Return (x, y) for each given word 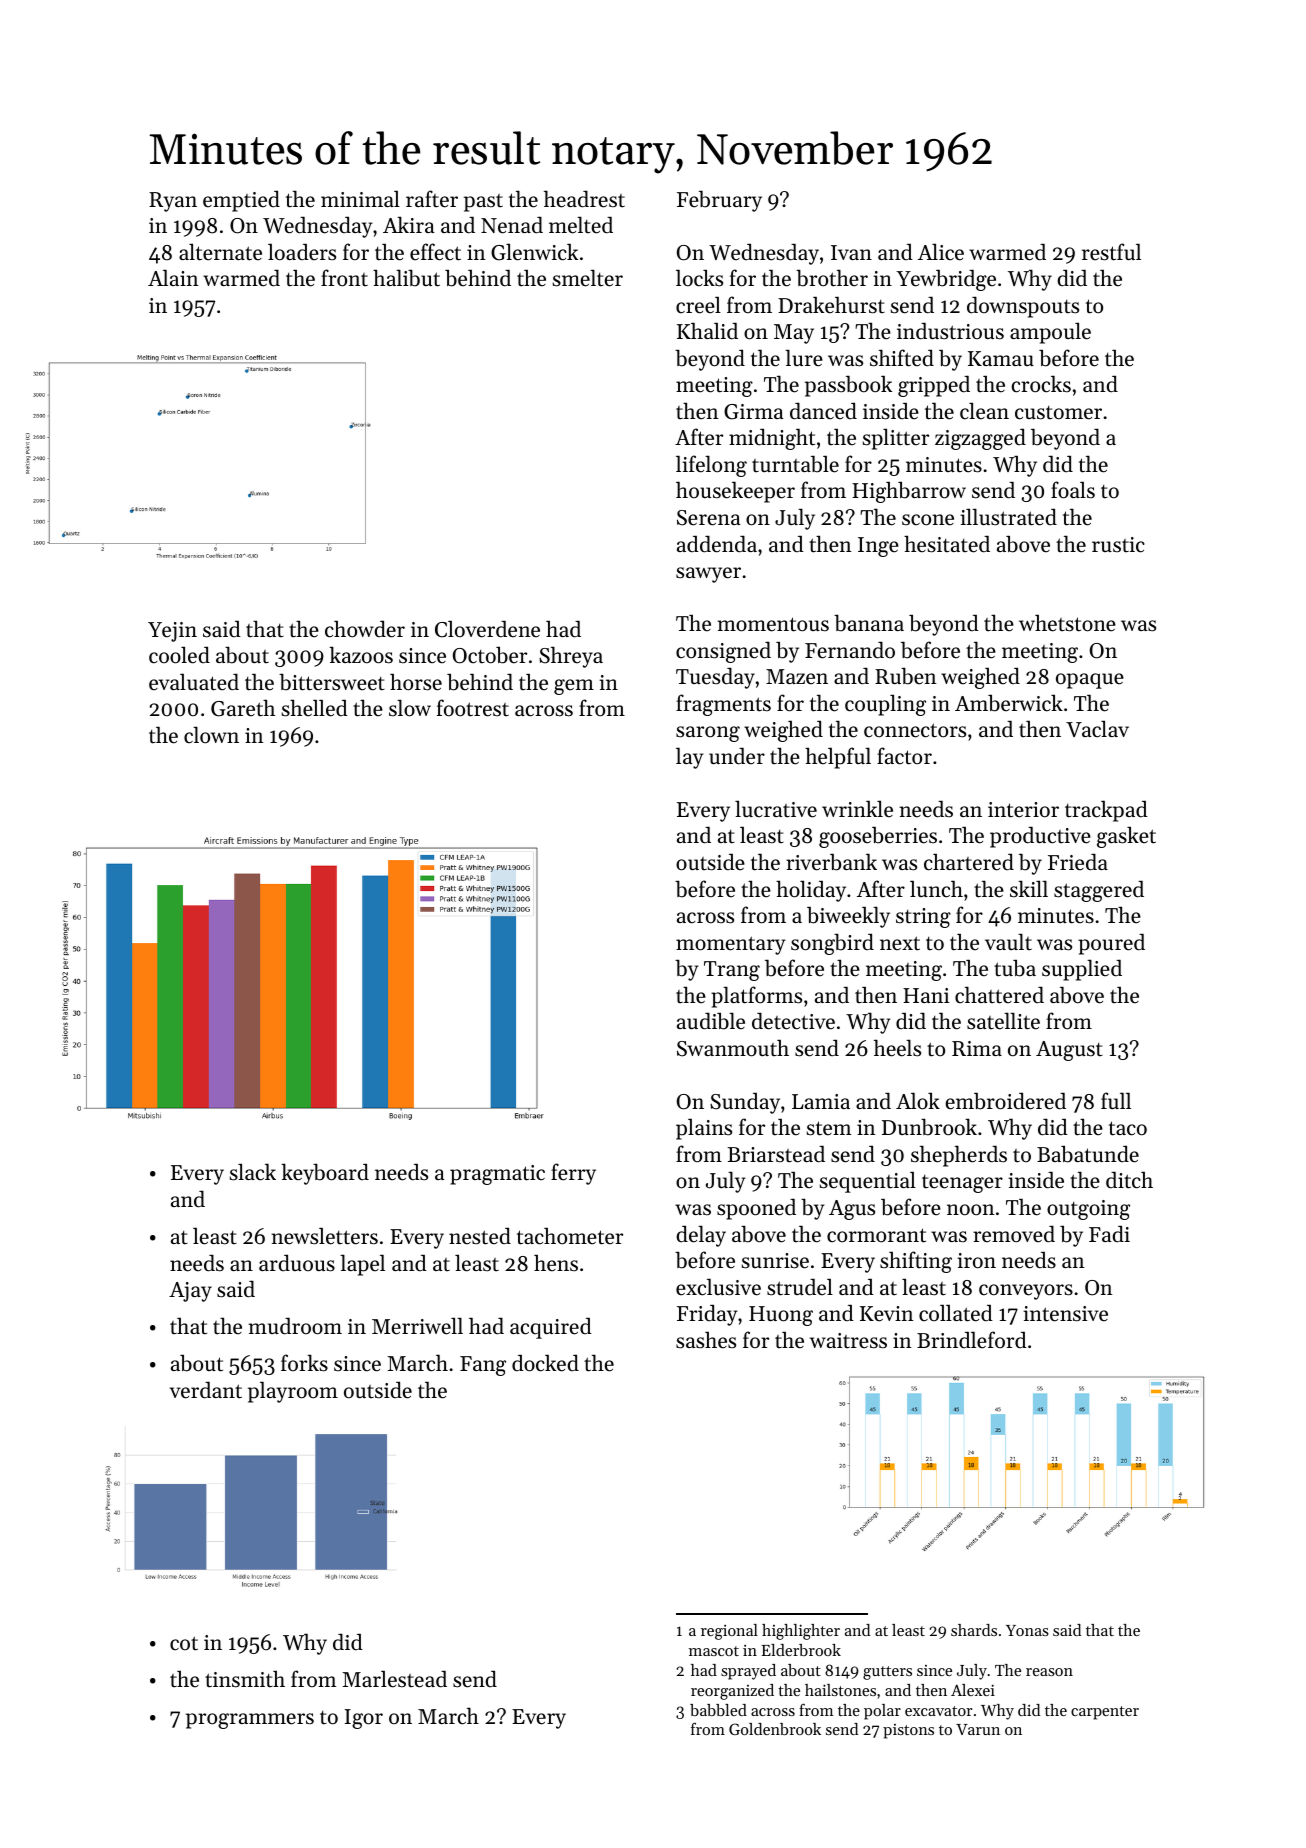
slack (253, 1172)
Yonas (1027, 1630)
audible (711, 1021)
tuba (1015, 968)
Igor (364, 1719)
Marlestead (394, 1679)
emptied (241, 201)
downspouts (1023, 307)
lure (804, 358)
